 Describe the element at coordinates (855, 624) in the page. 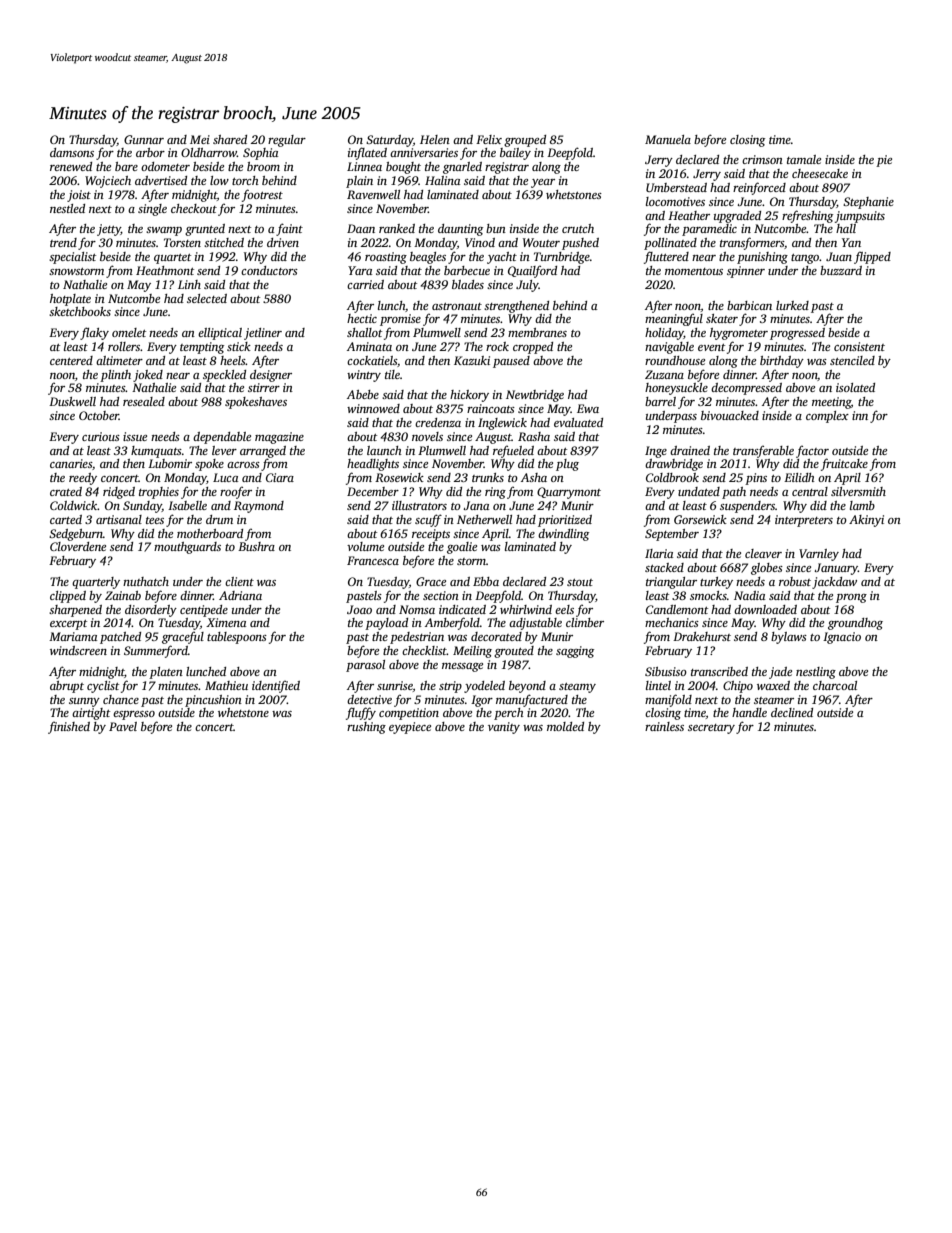

I see `groundhog` at that location.
